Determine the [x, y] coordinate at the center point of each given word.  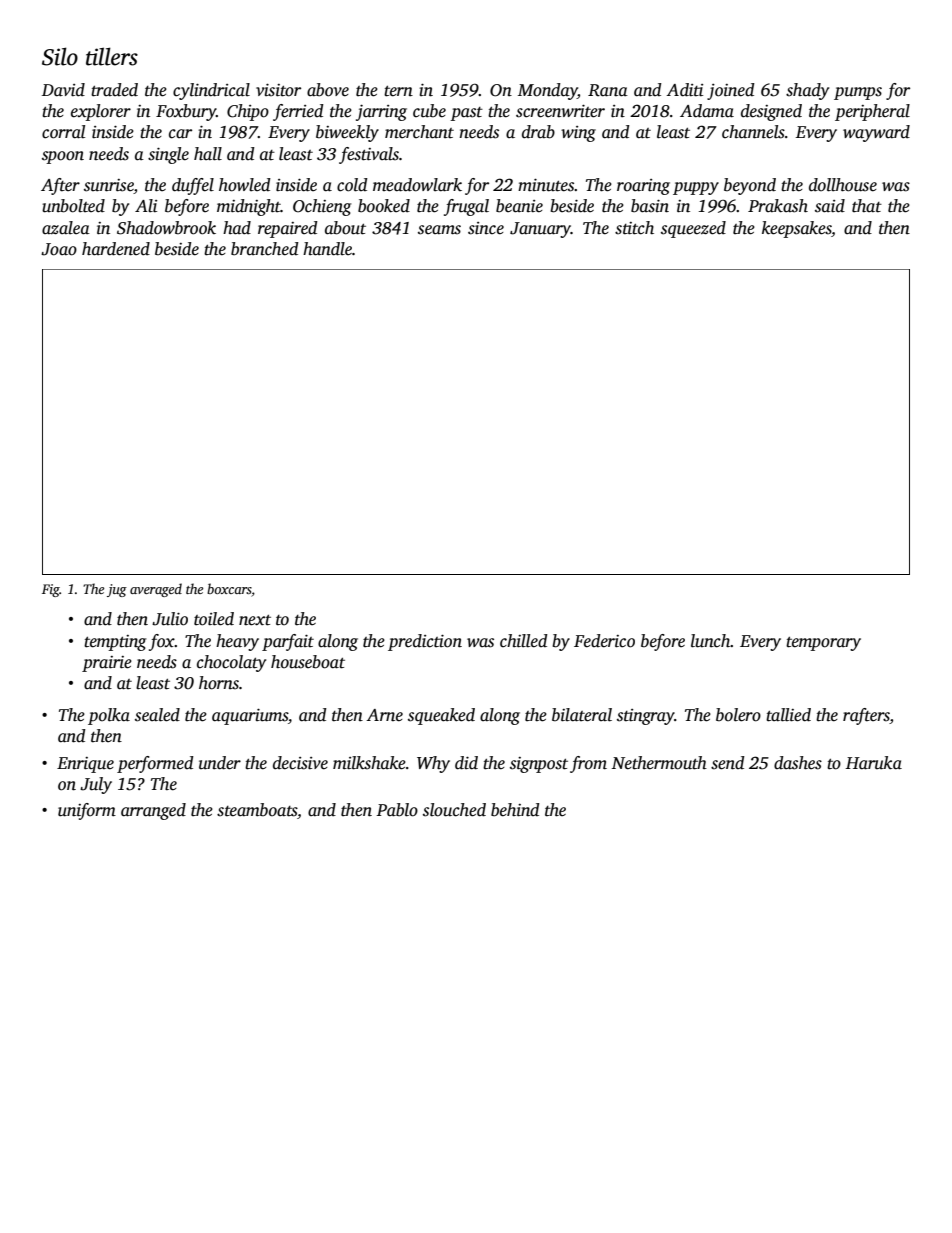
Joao [59, 249]
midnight [249, 207]
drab [538, 132]
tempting [115, 643]
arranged [153, 811]
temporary [823, 644]
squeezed [693, 229]
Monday [548, 91]
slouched [454, 810]
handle [327, 249]
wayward [876, 133]
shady [807, 91]
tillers [112, 56]
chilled [524, 641]
